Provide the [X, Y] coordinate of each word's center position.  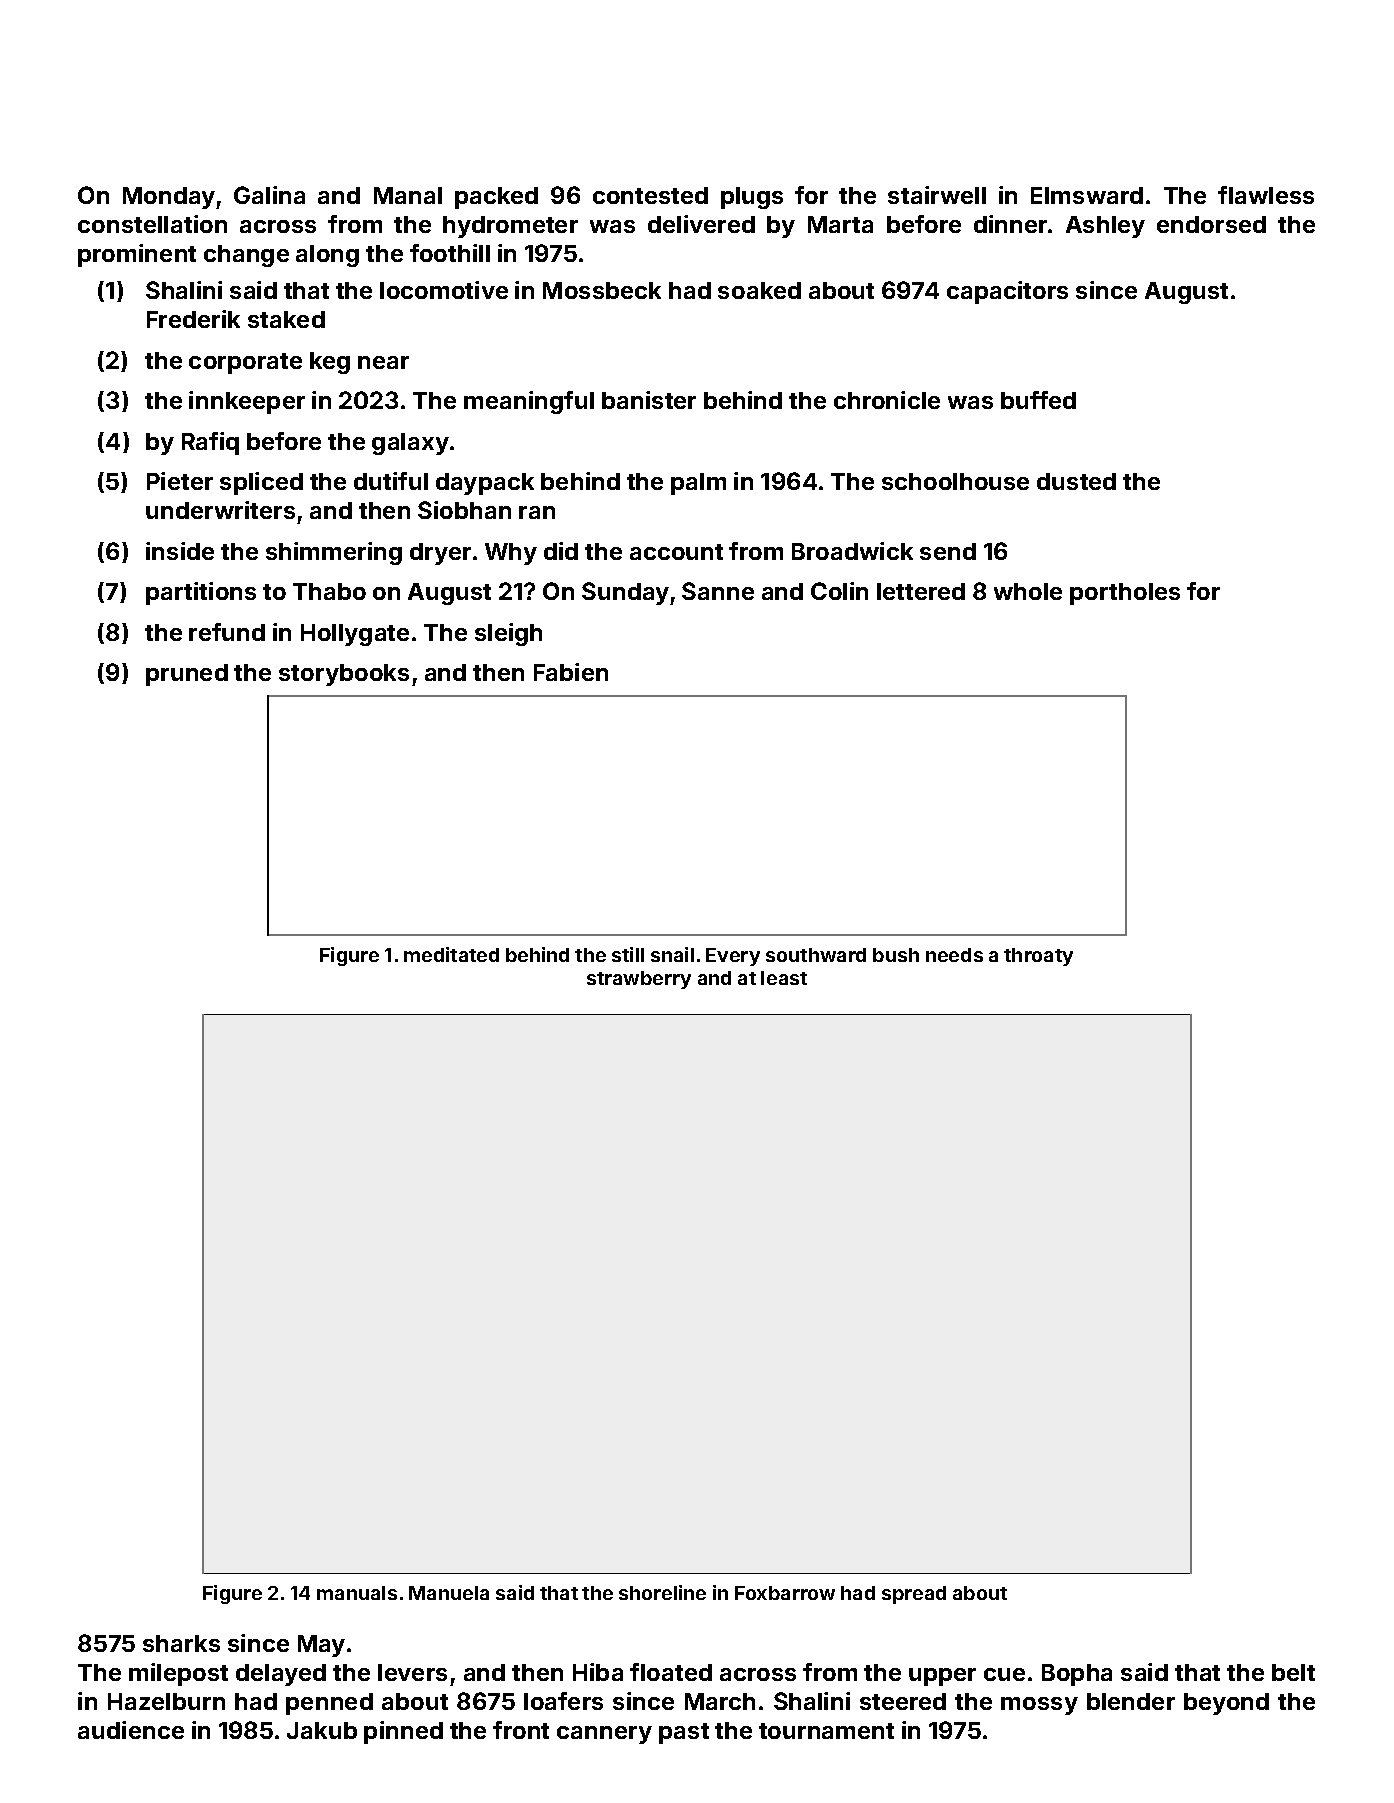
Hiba [598, 1672]
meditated [451, 954]
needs [954, 955]
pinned [403, 1732]
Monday [169, 198]
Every [733, 957]
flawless [1266, 195]
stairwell [937, 195]
